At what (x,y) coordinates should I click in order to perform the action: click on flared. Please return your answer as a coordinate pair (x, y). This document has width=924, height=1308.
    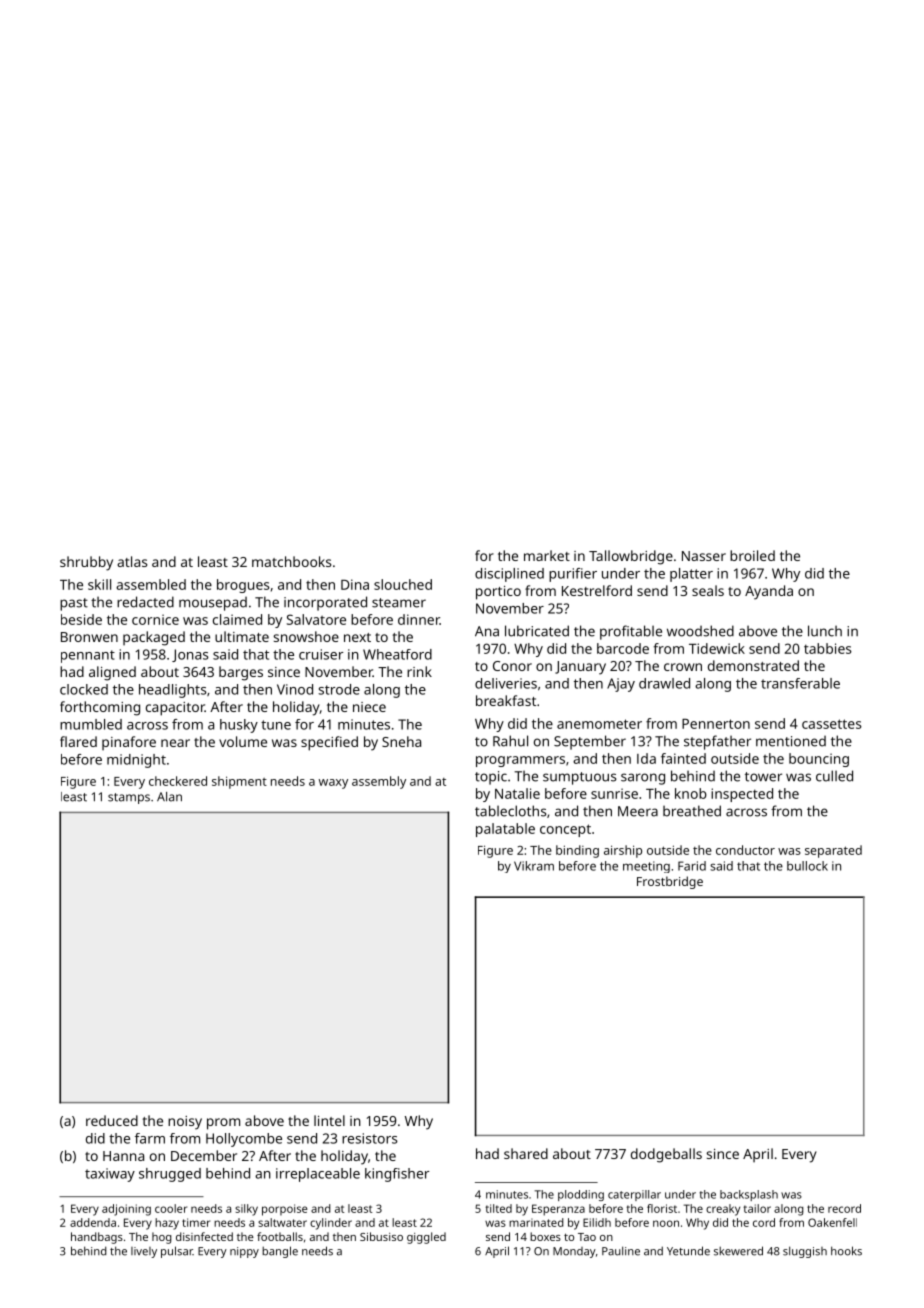
    Looking at the image, I should click on (78, 741).
